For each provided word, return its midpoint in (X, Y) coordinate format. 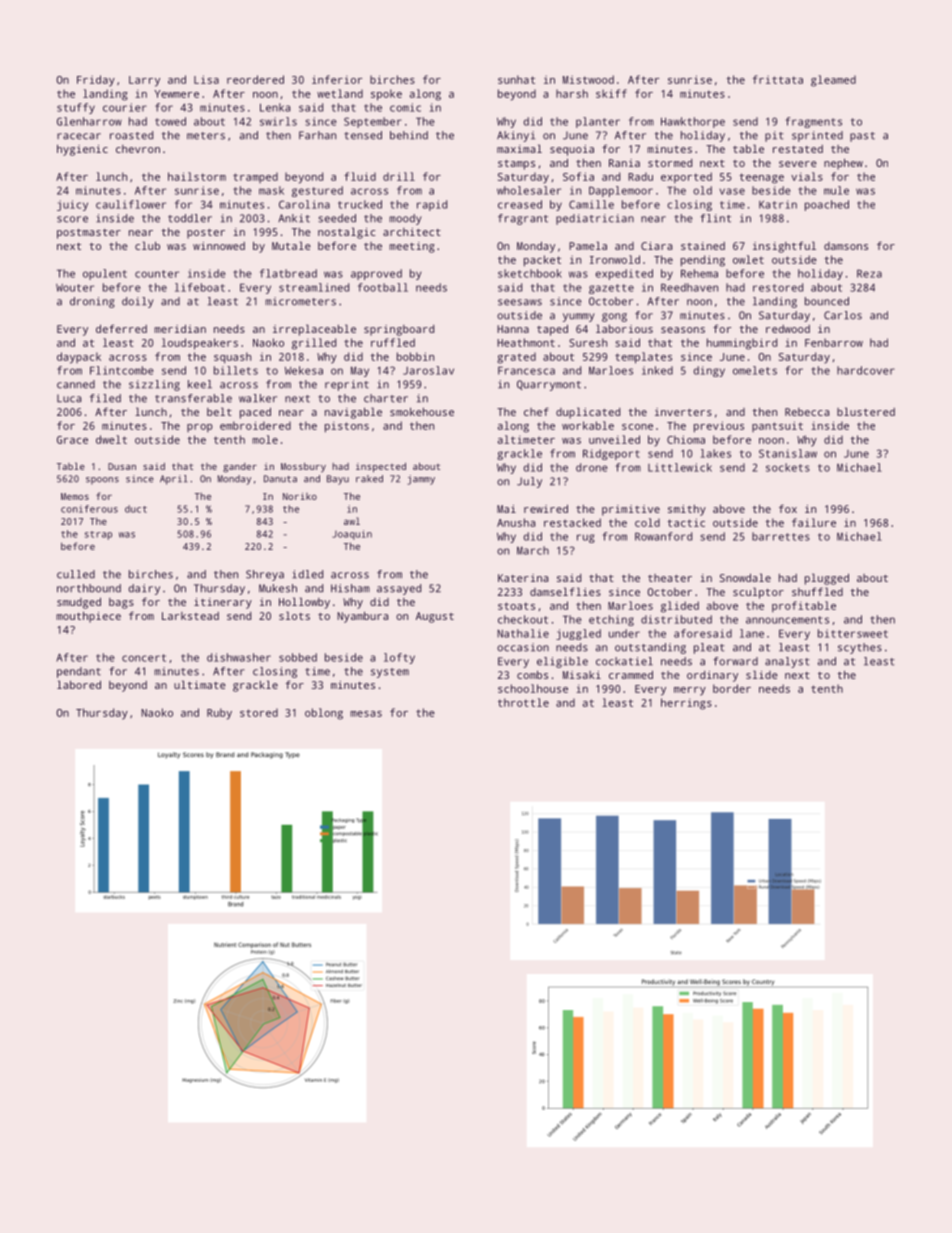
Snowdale (745, 577)
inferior (337, 79)
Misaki (582, 675)
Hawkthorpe (693, 122)
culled (76, 574)
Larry (144, 81)
